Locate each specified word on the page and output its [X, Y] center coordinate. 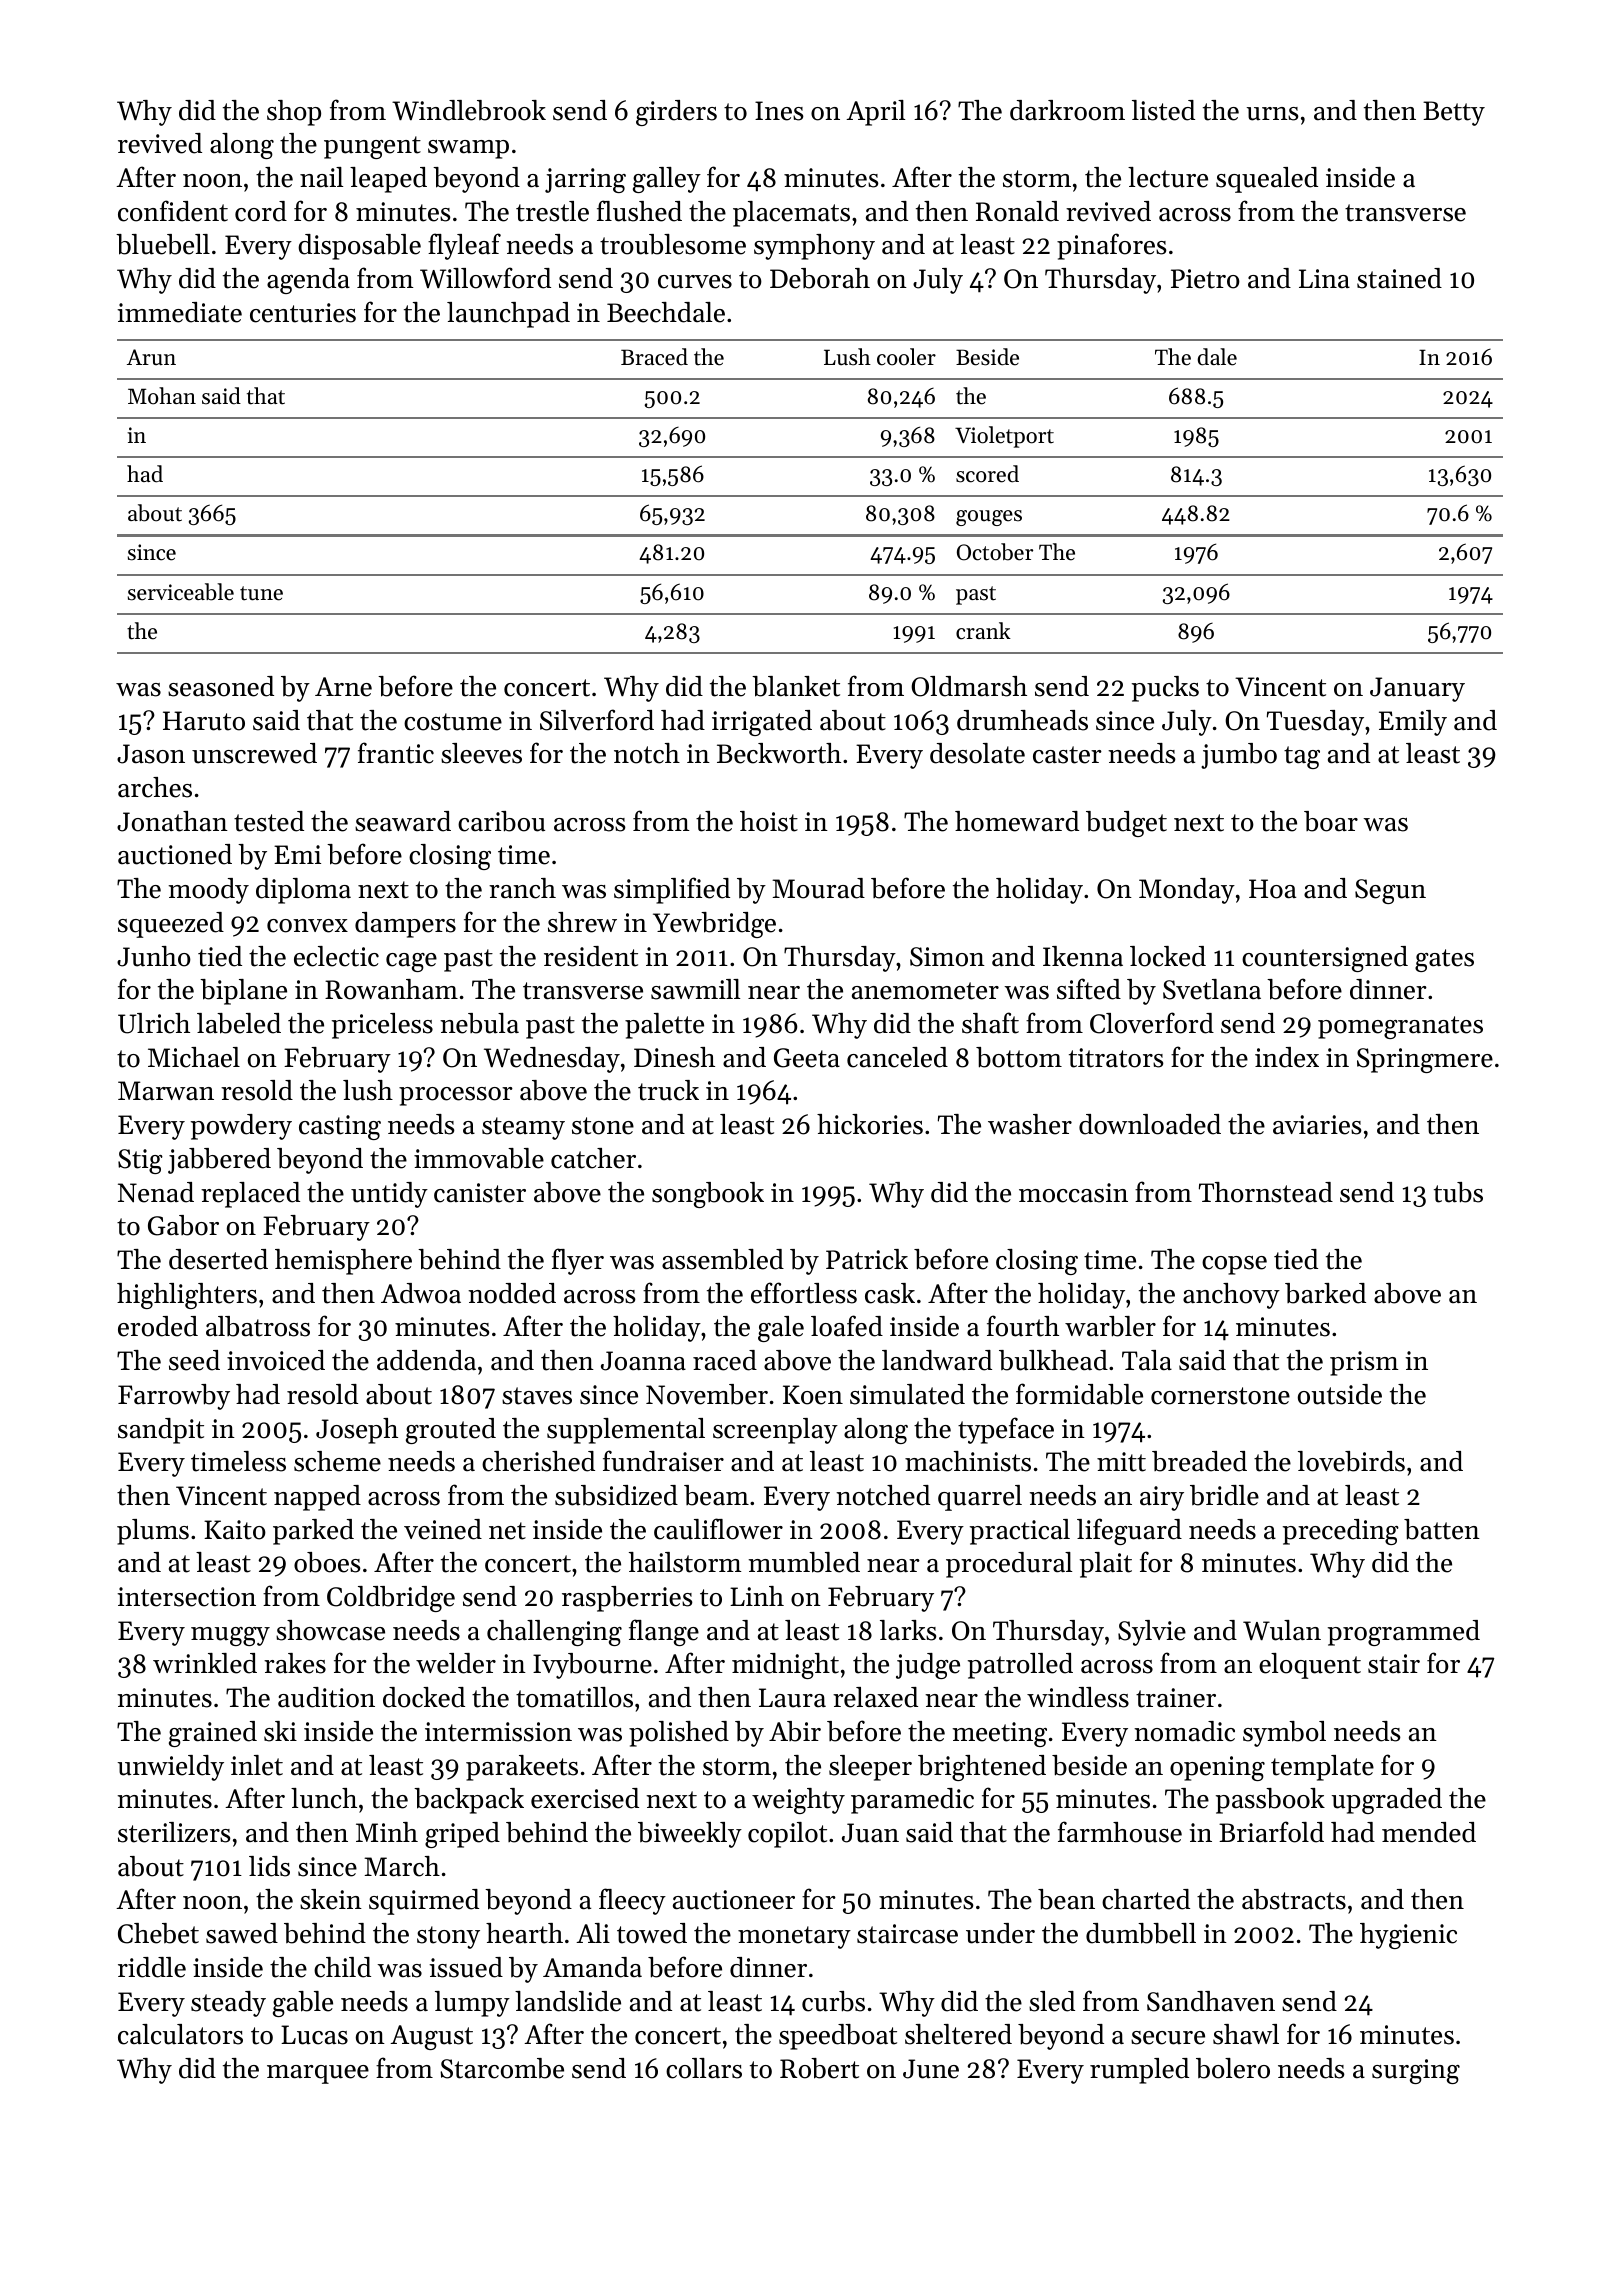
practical [1020, 1532]
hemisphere [343, 1262]
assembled [723, 1259]
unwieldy [171, 1768]
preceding [1341, 1532]
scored [987, 474]
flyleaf [464, 246]
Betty [1454, 113]
